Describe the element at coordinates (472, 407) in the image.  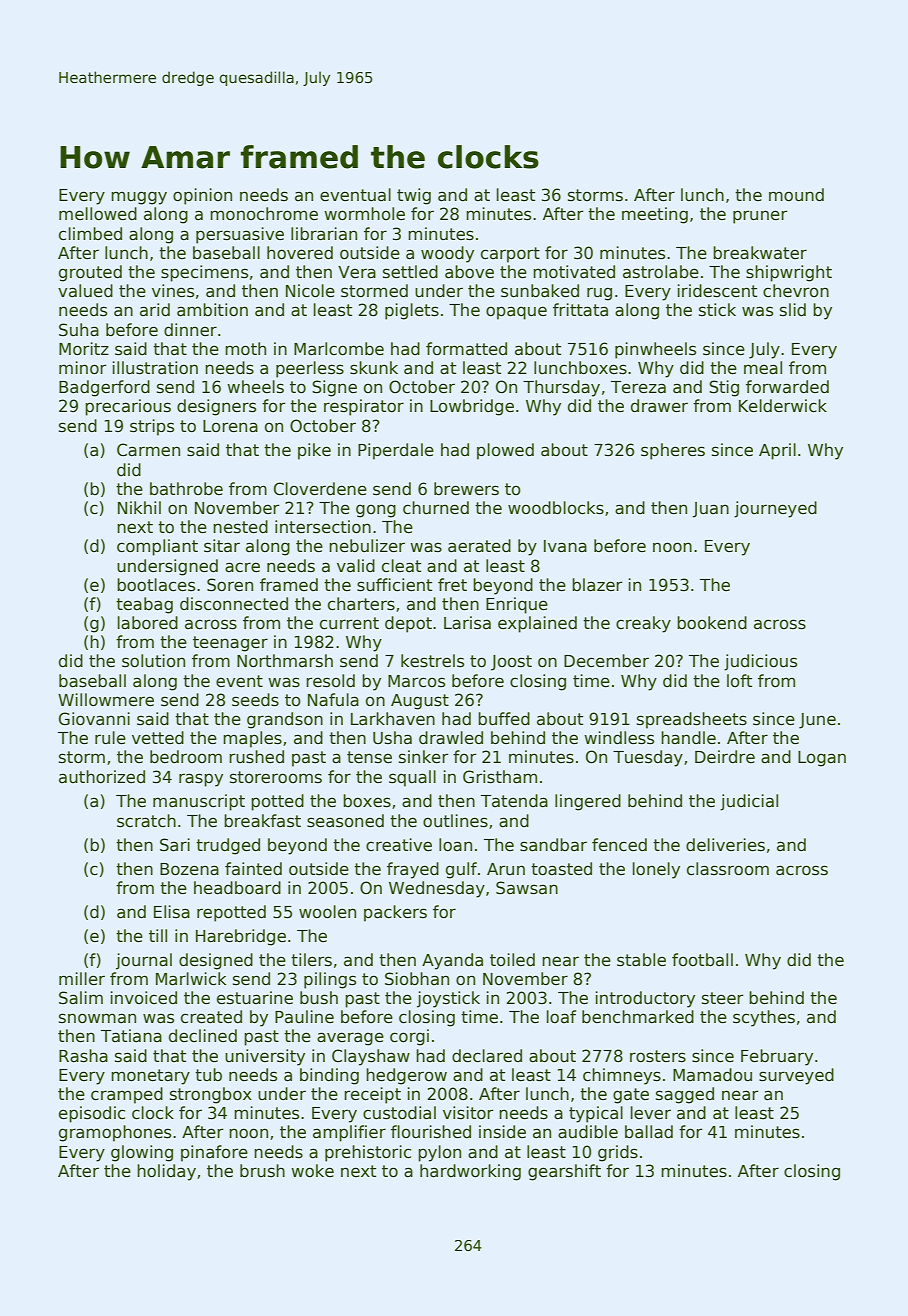
I see `Lowbridge` at that location.
